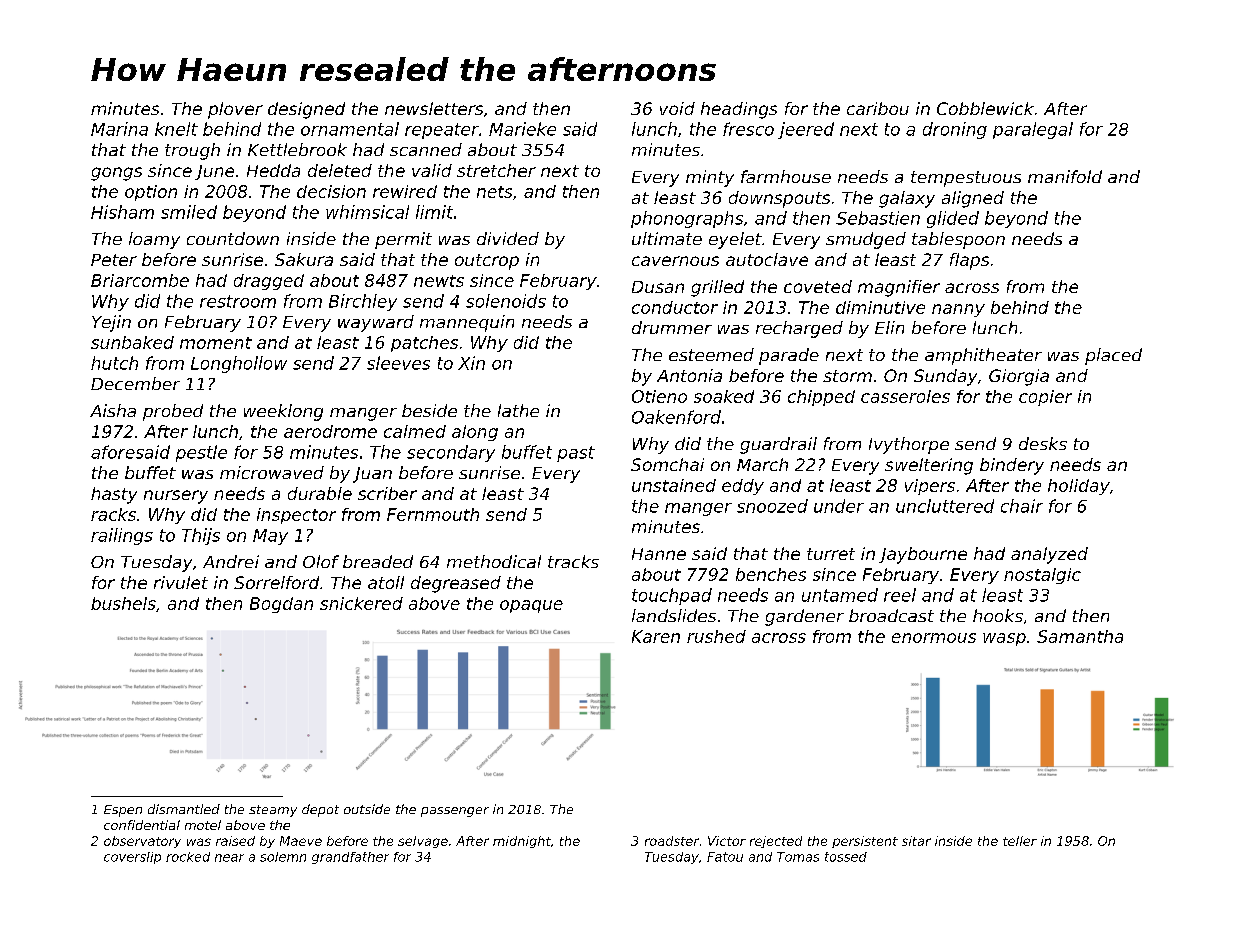 This document has height=952, width=1233. I want to click on caribou, so click(878, 108).
